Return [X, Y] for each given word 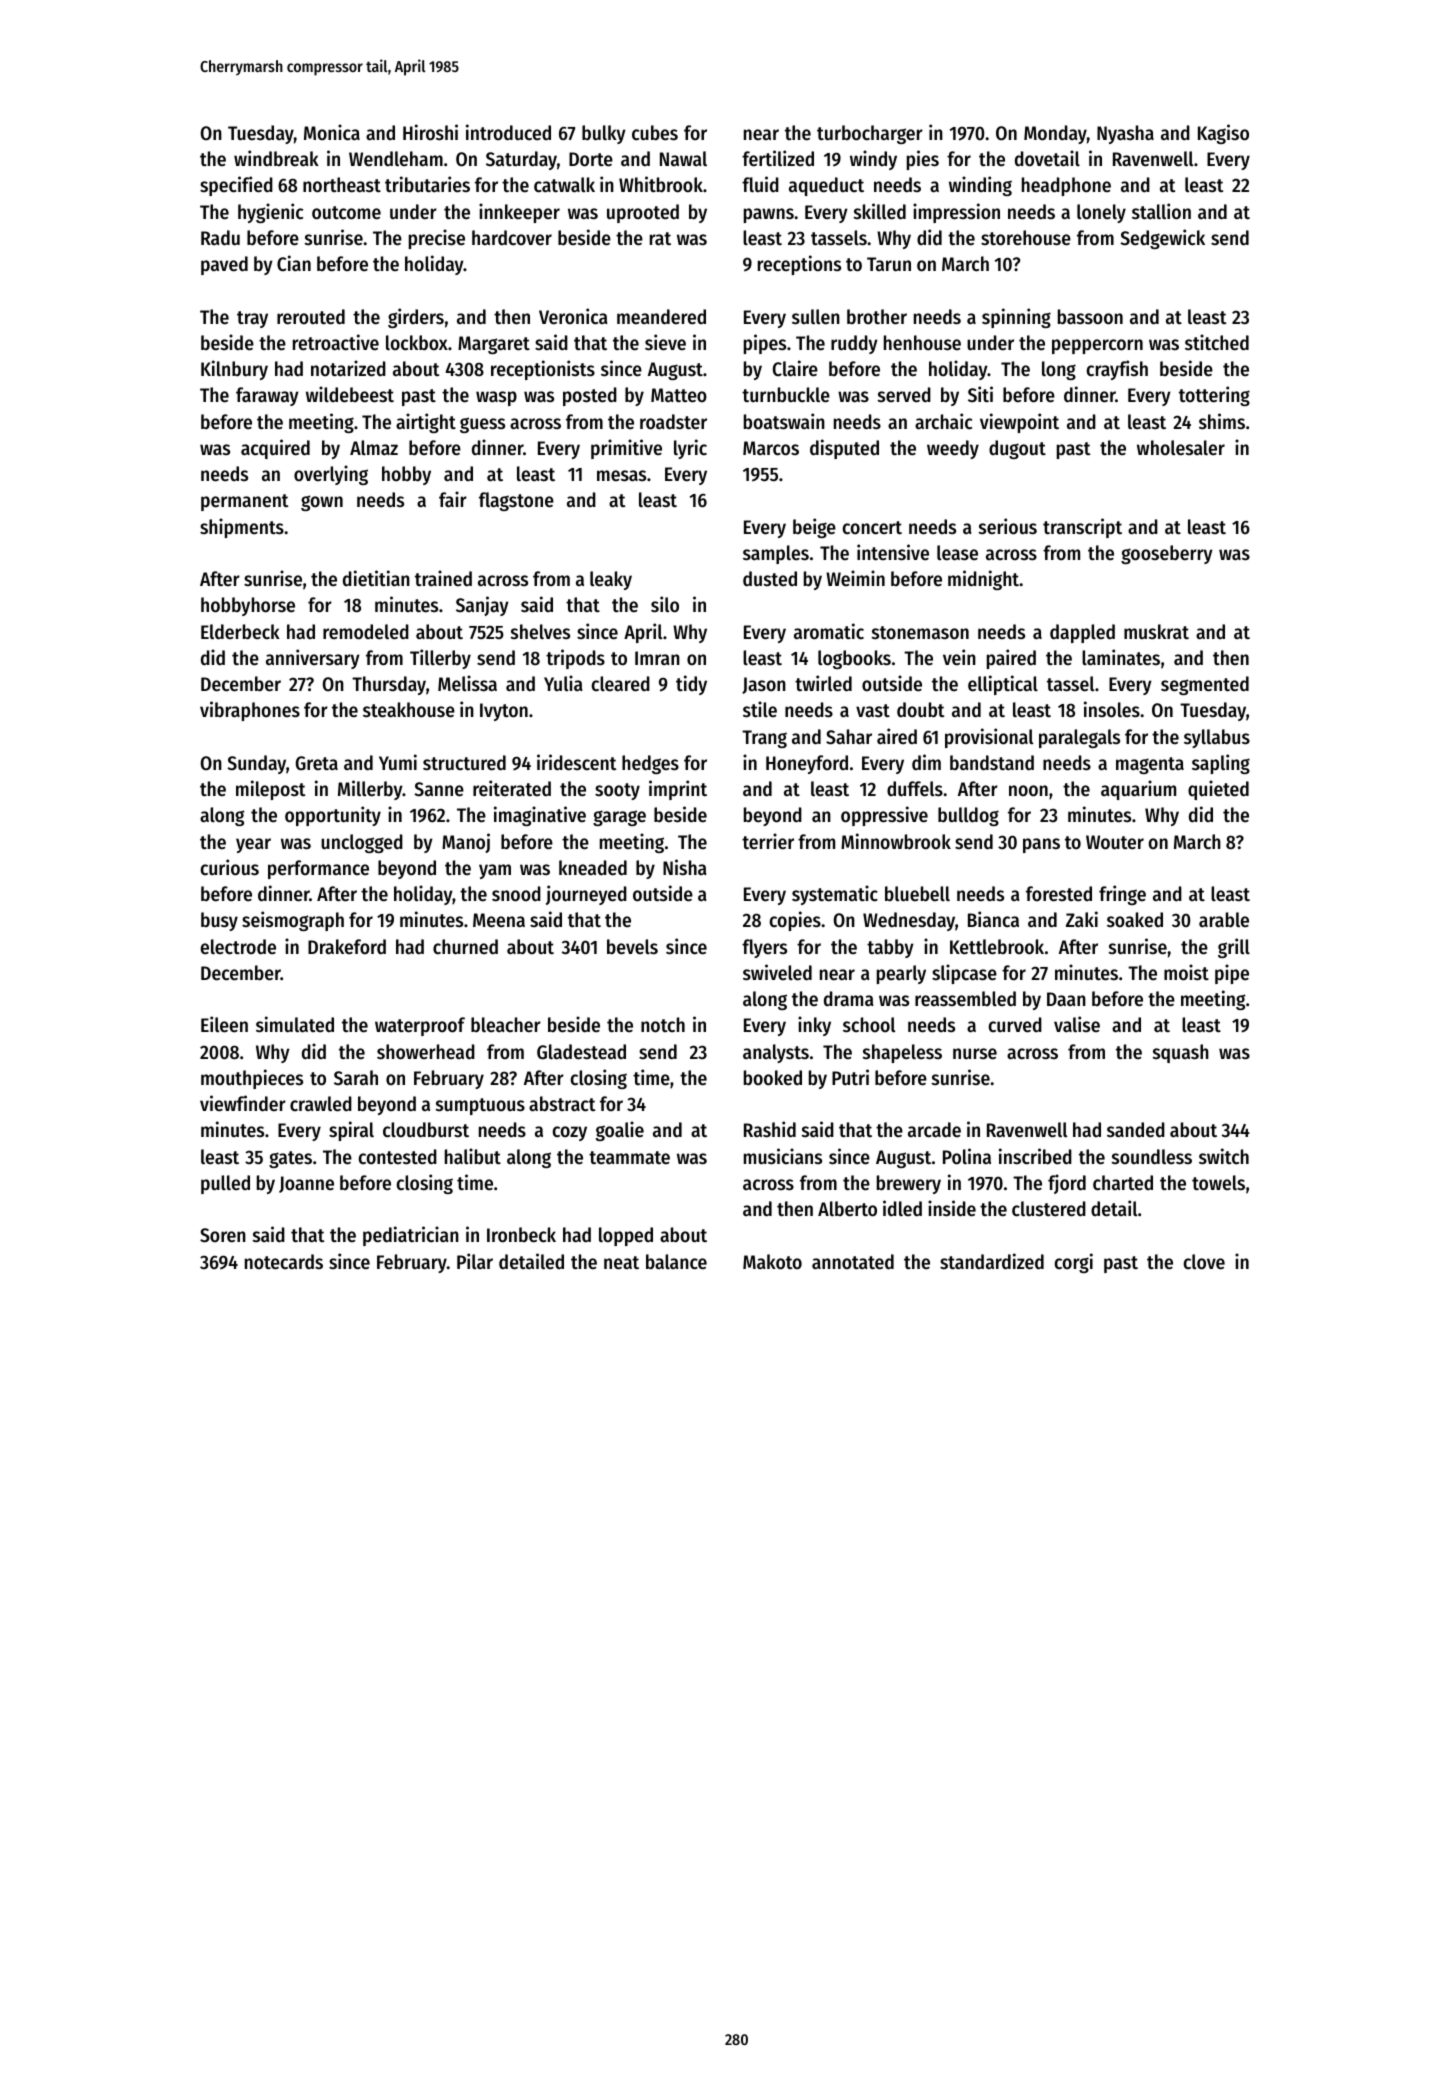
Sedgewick [1162, 239]
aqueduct [826, 186]
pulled [225, 1184]
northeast [342, 185]
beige [814, 528]
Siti [980, 394]
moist [1186, 972]
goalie [620, 1131]
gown [322, 503]
